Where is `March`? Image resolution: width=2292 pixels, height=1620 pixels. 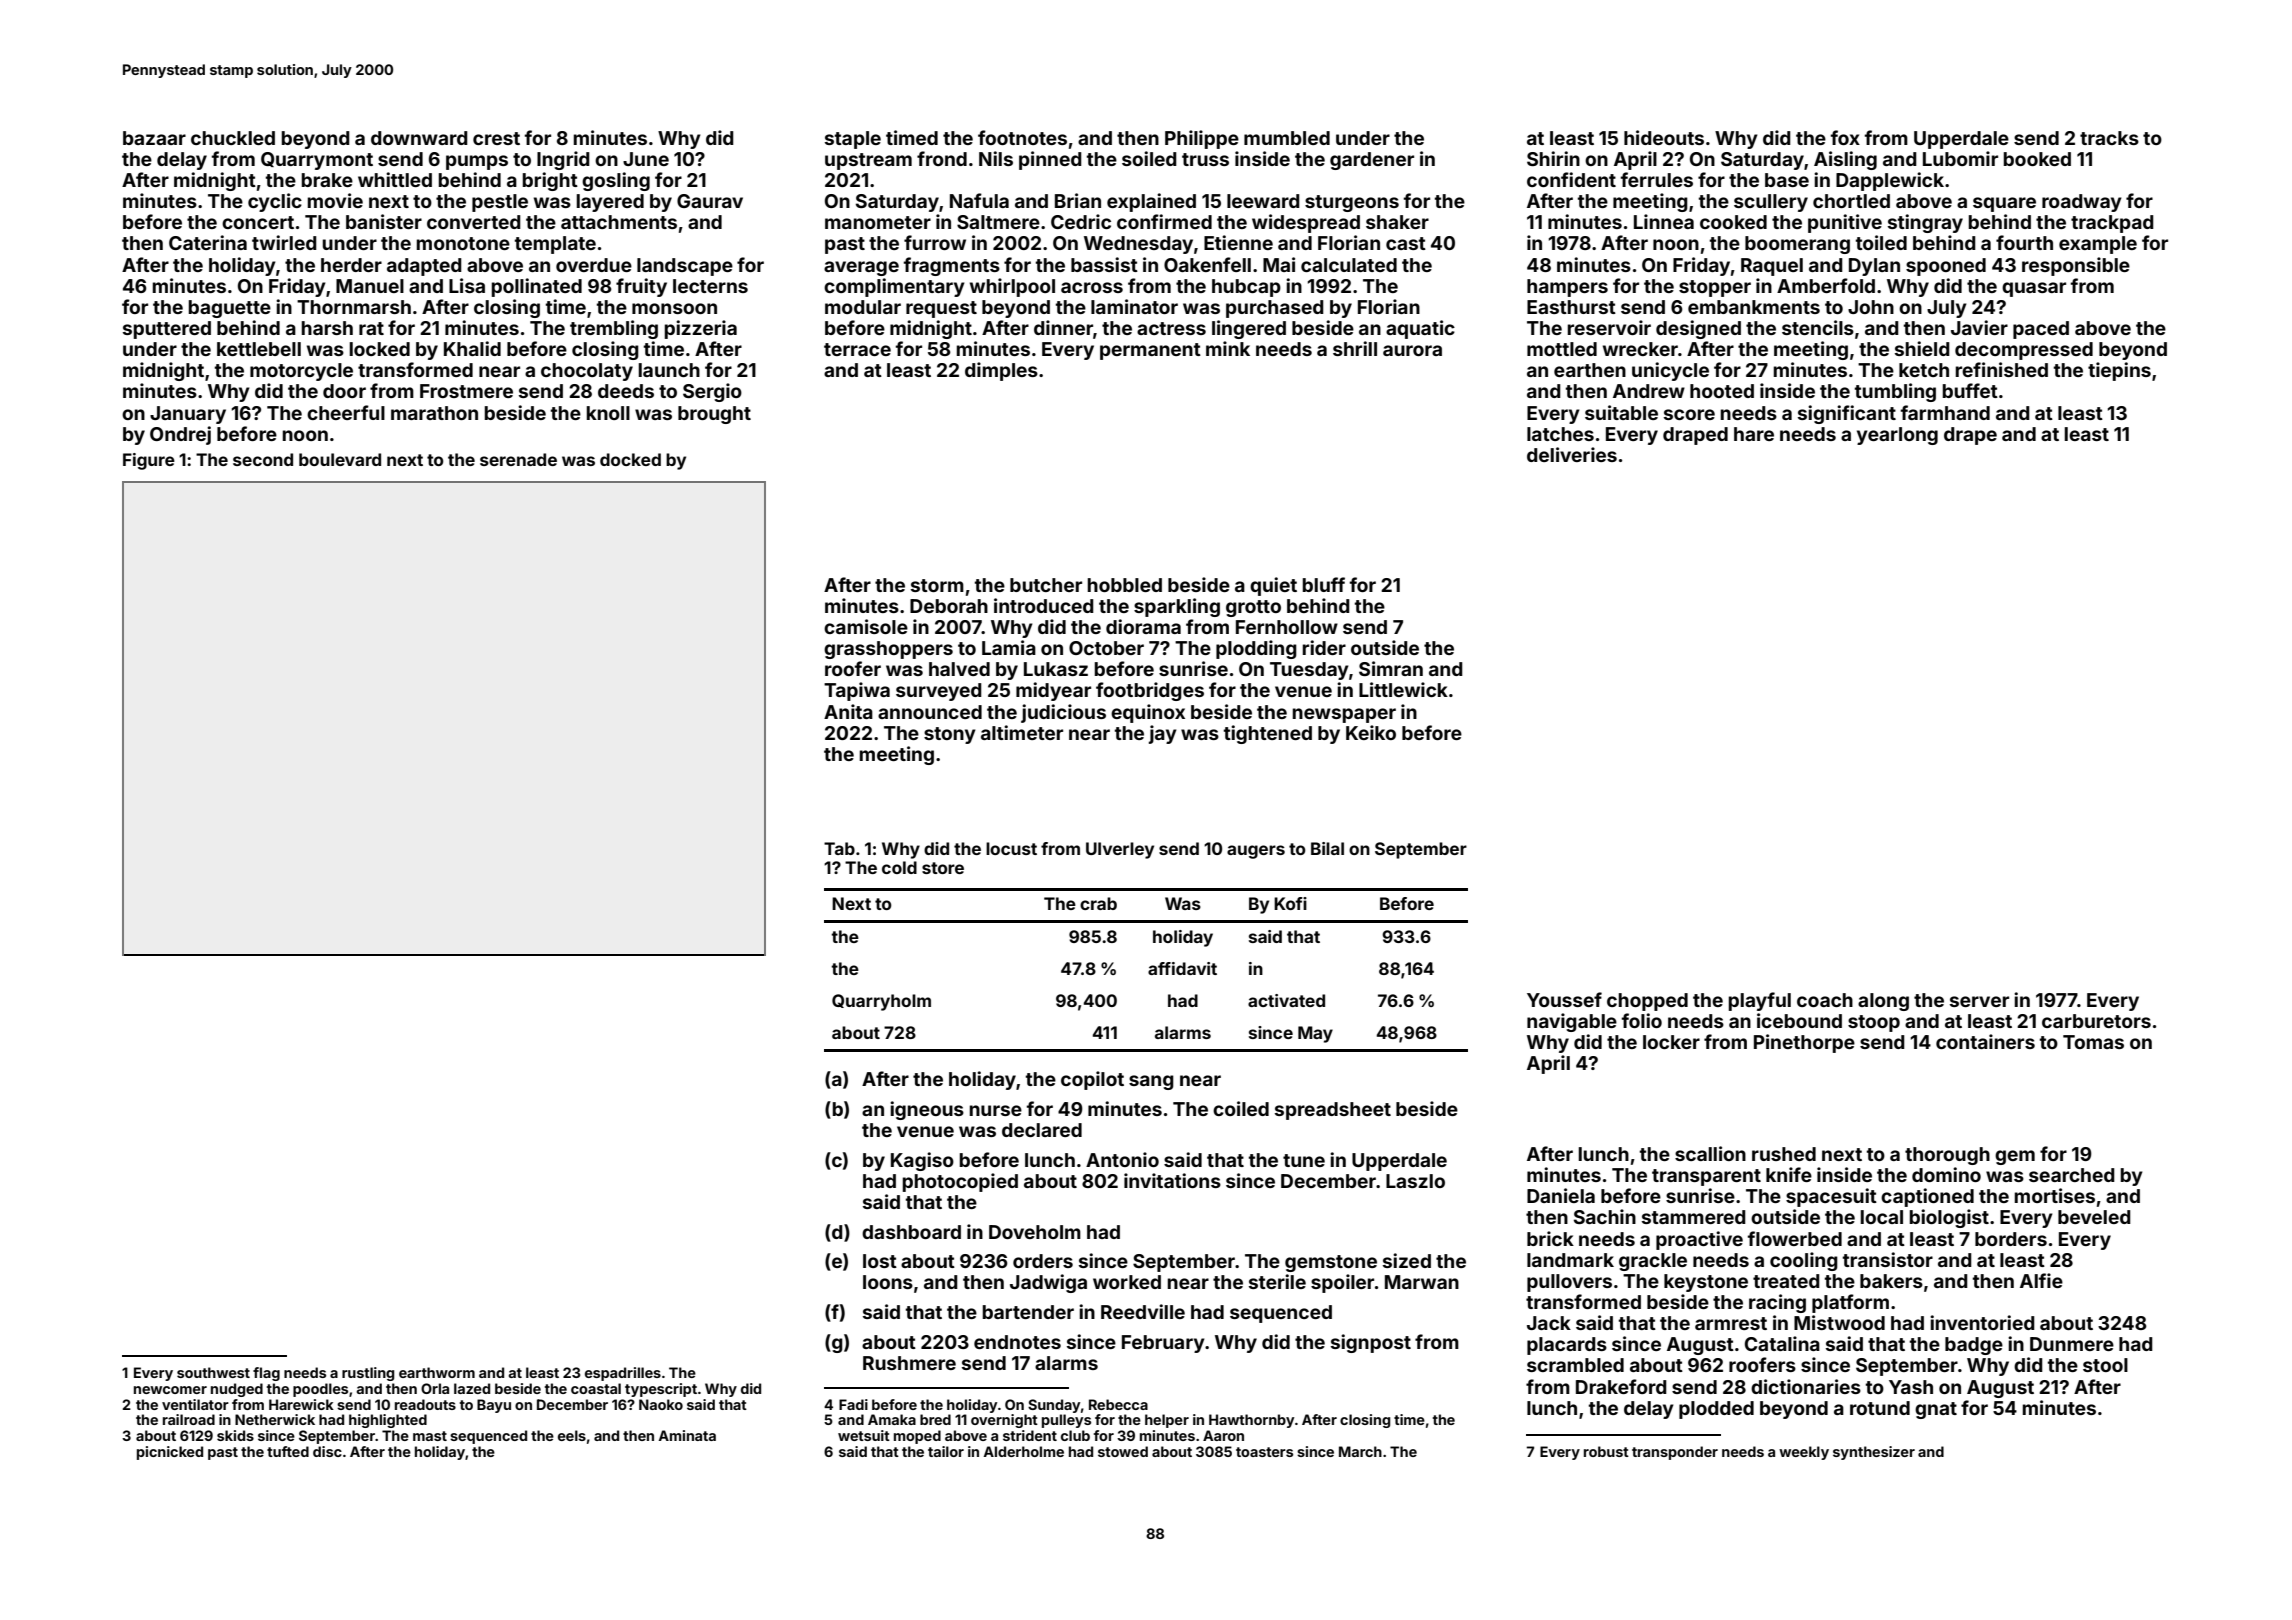
March is located at coordinates (1360, 1451).
